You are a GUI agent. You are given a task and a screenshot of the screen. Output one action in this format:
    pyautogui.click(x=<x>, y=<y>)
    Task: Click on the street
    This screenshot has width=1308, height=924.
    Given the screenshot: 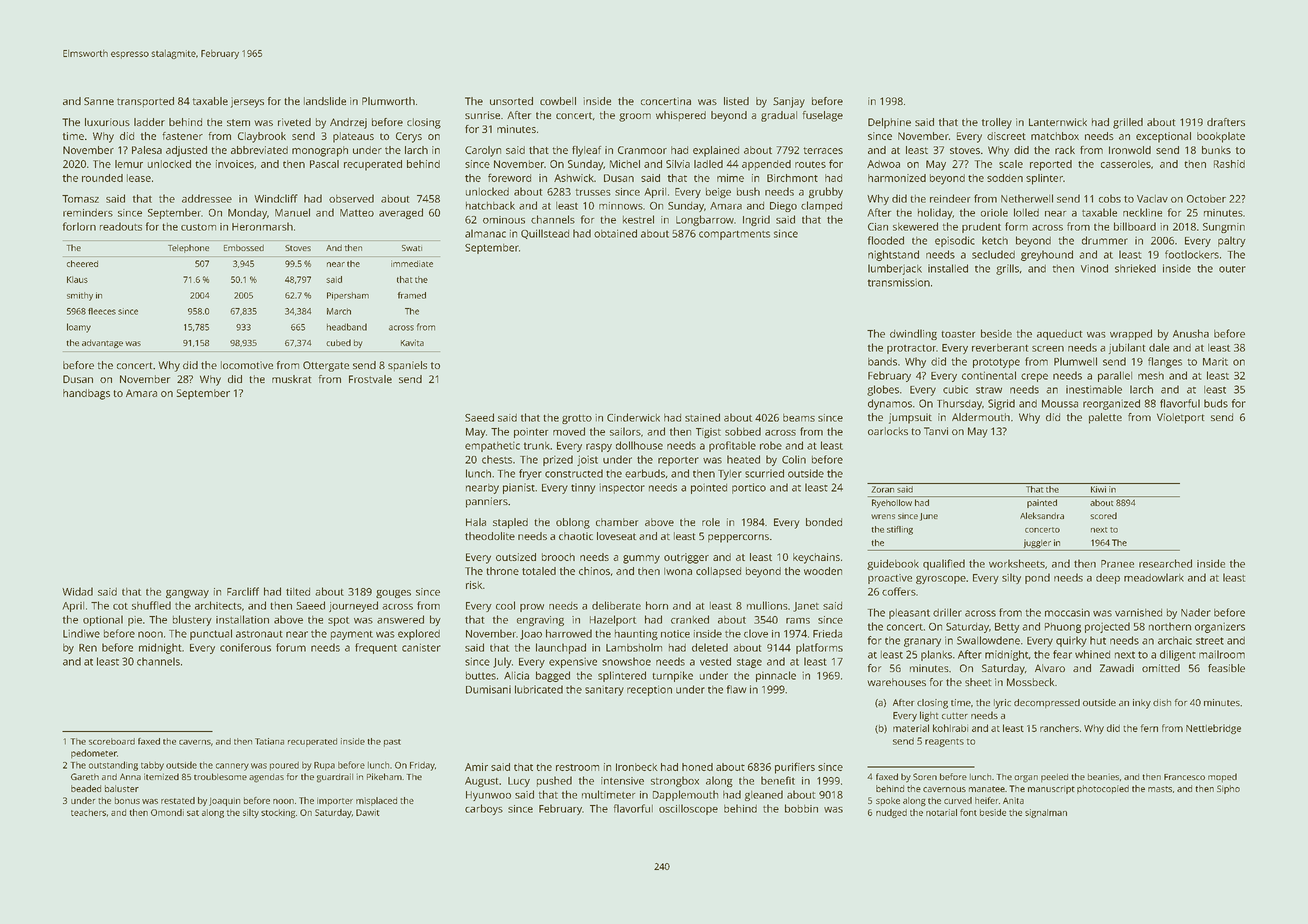 What is the action you would take?
    pyautogui.click(x=1210, y=641)
